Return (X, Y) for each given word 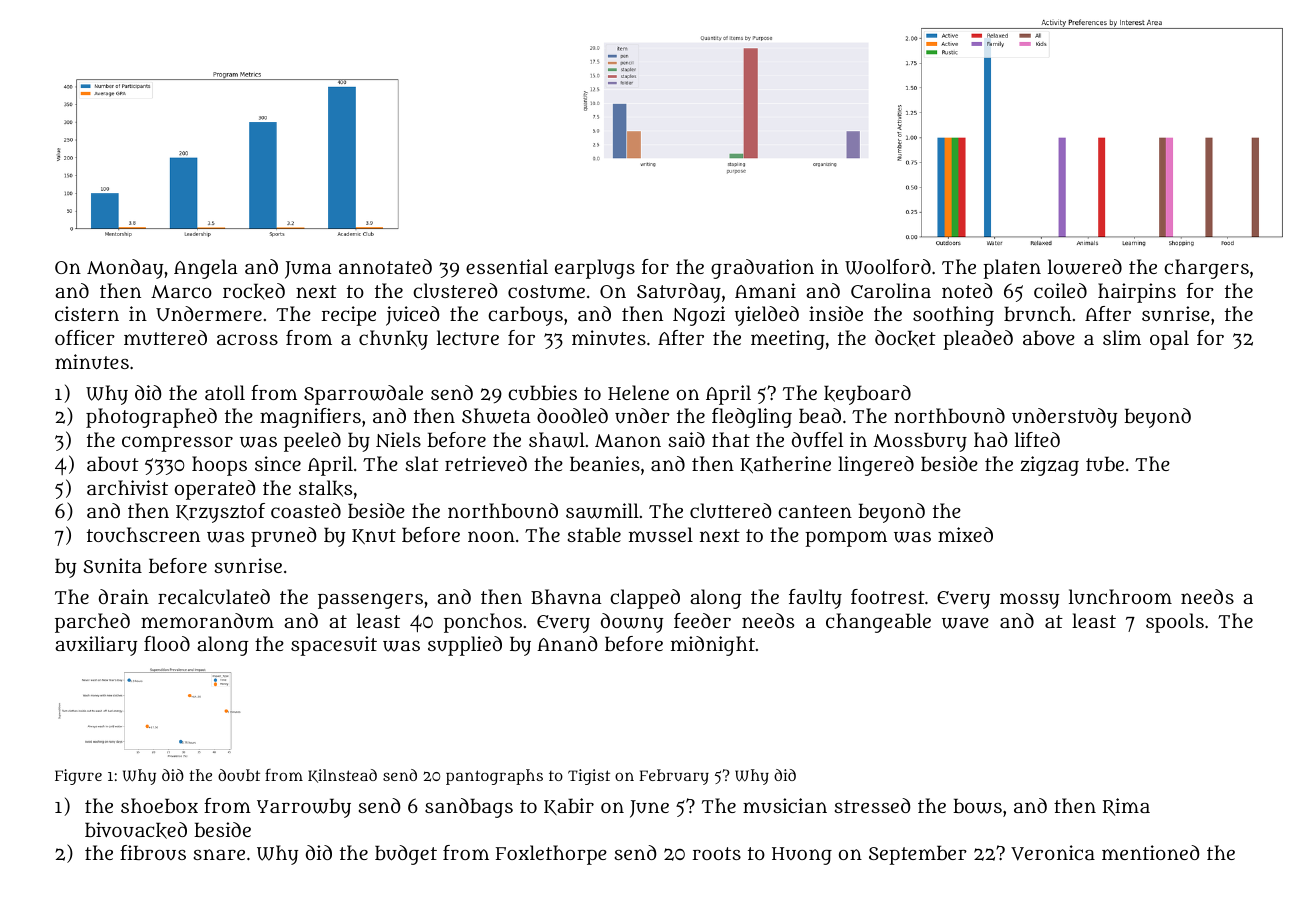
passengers (370, 601)
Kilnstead (342, 776)
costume (546, 291)
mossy (1029, 601)
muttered (165, 337)
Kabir (569, 806)
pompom (846, 539)
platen (1012, 269)
